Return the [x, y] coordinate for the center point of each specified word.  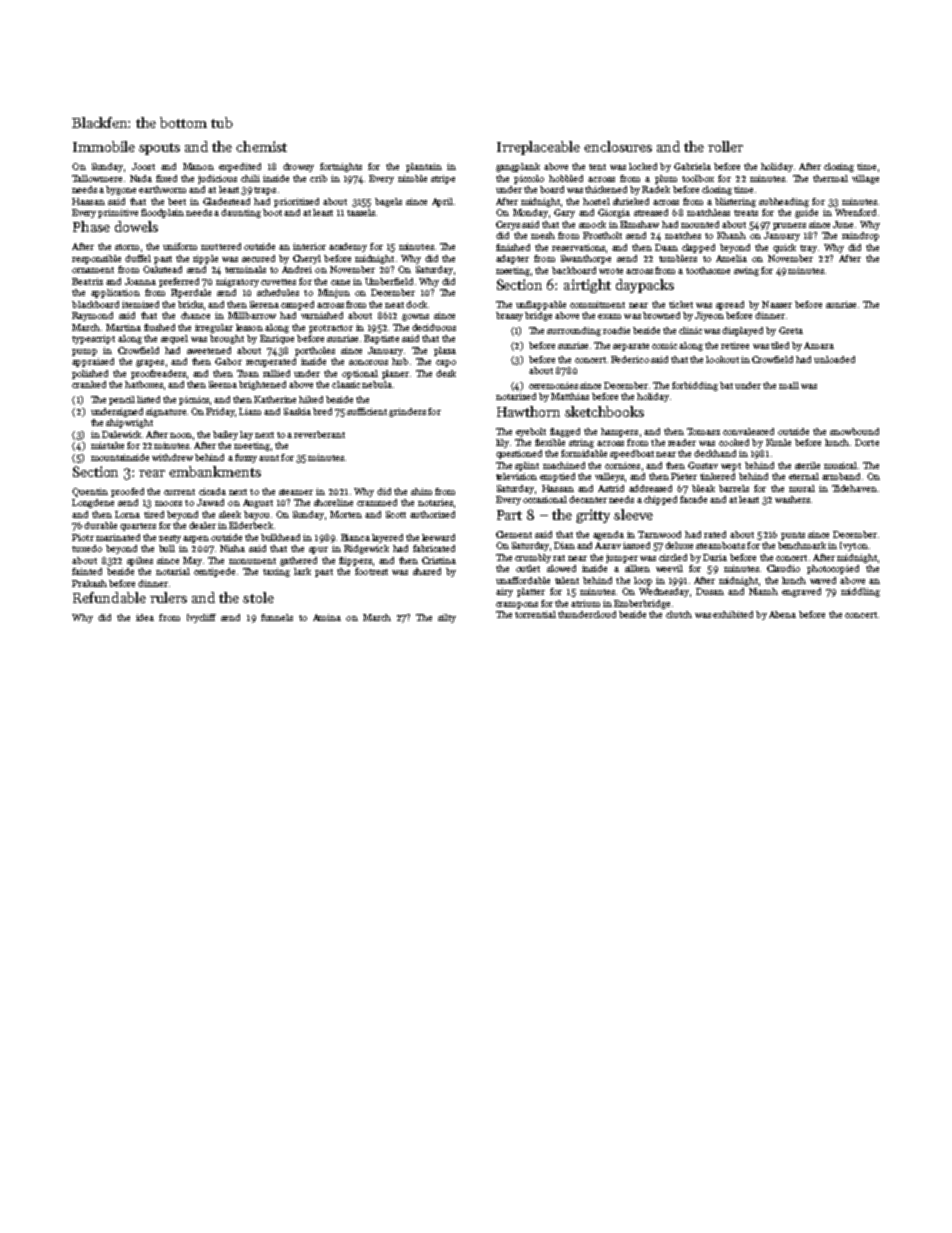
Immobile [104, 146]
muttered [221, 246]
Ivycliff [201, 618]
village [865, 179]
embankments [215, 471]
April [442, 202]
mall [789, 385]
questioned [519, 454]
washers [792, 499]
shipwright [129, 423]
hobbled [566, 178]
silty [447, 618]
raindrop [860, 236]
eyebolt [531, 432]
